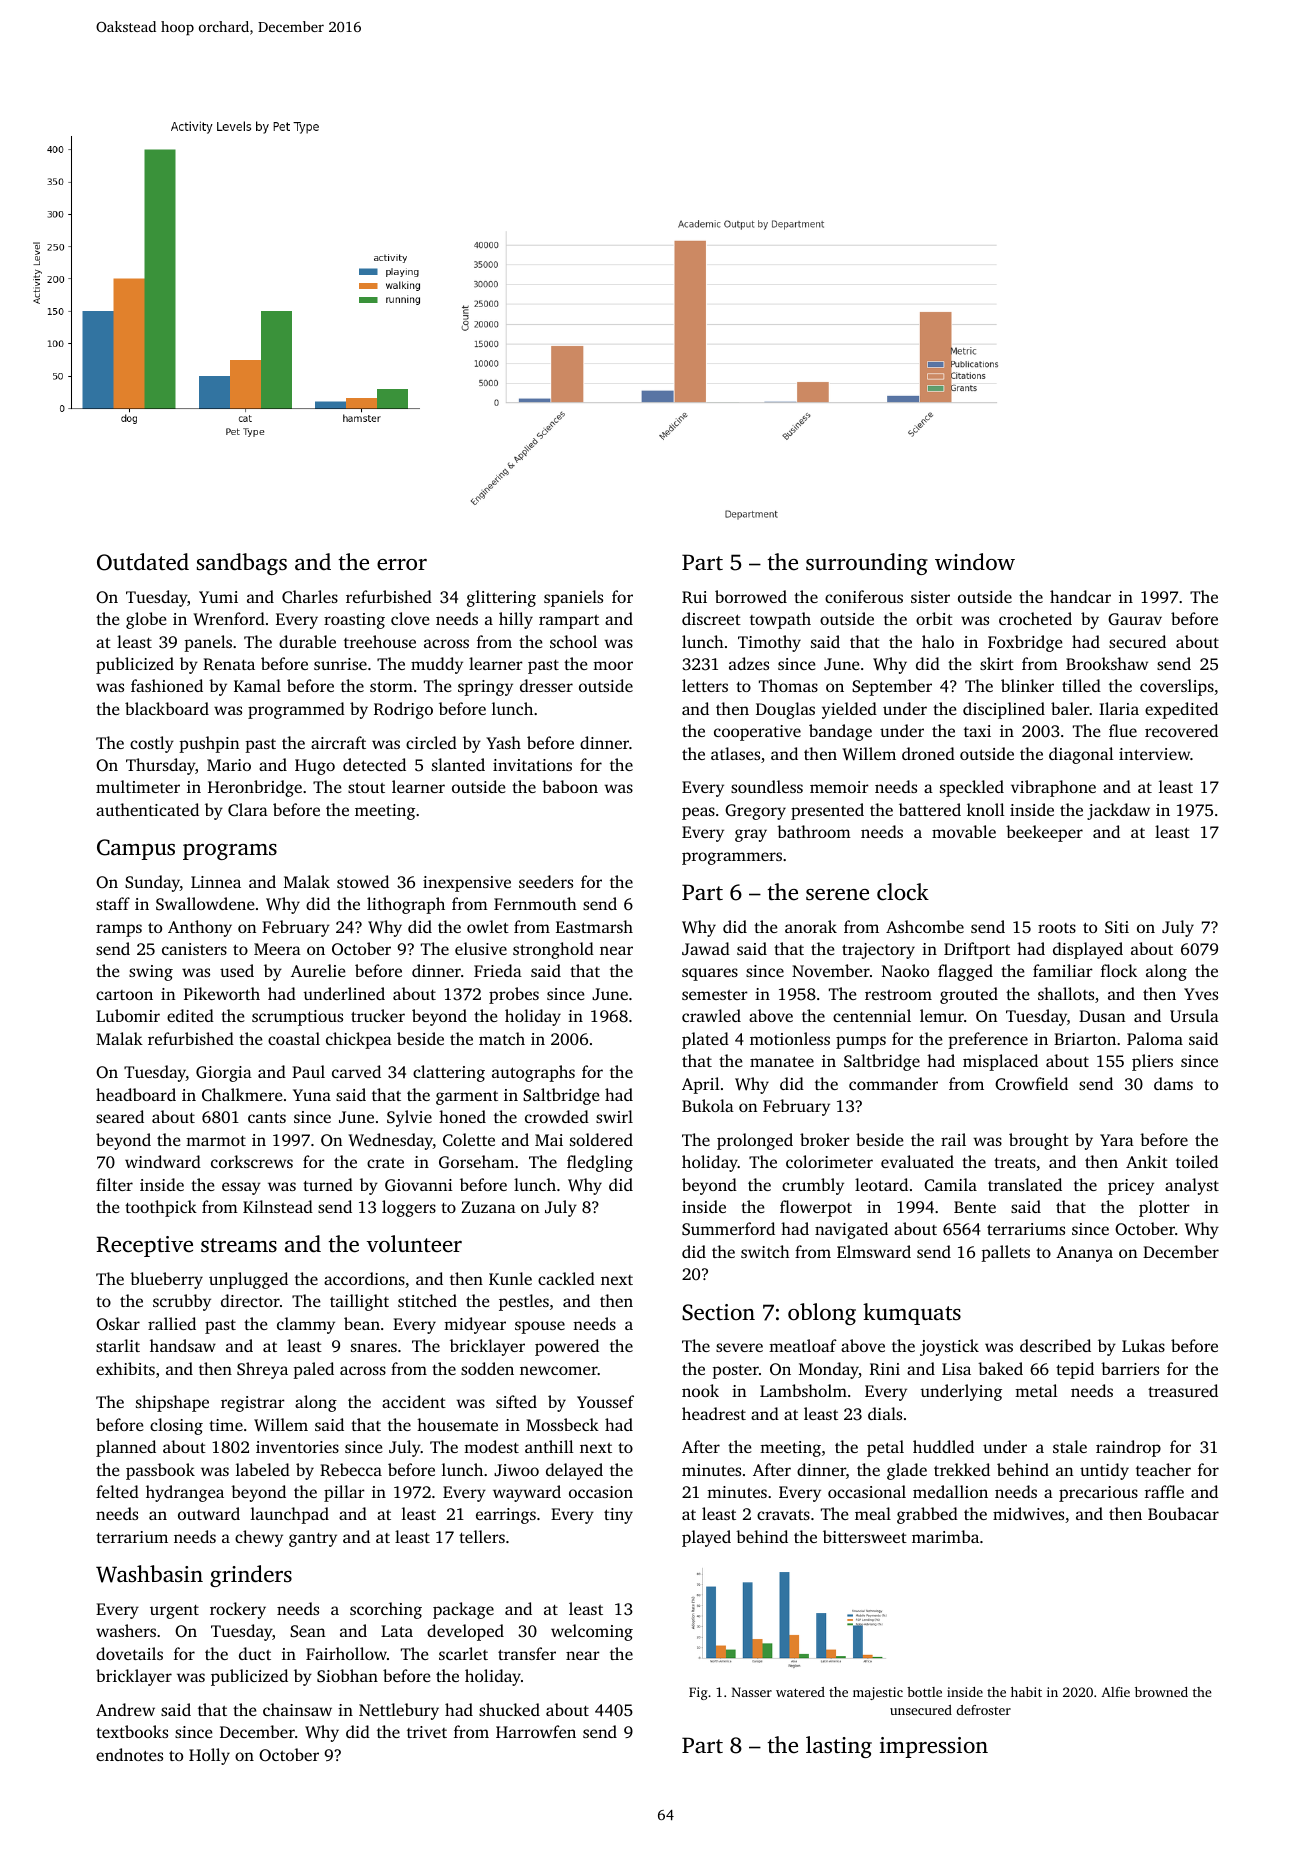  Describe the element at coordinates (402, 564) in the screenshot. I see `error` at that location.
